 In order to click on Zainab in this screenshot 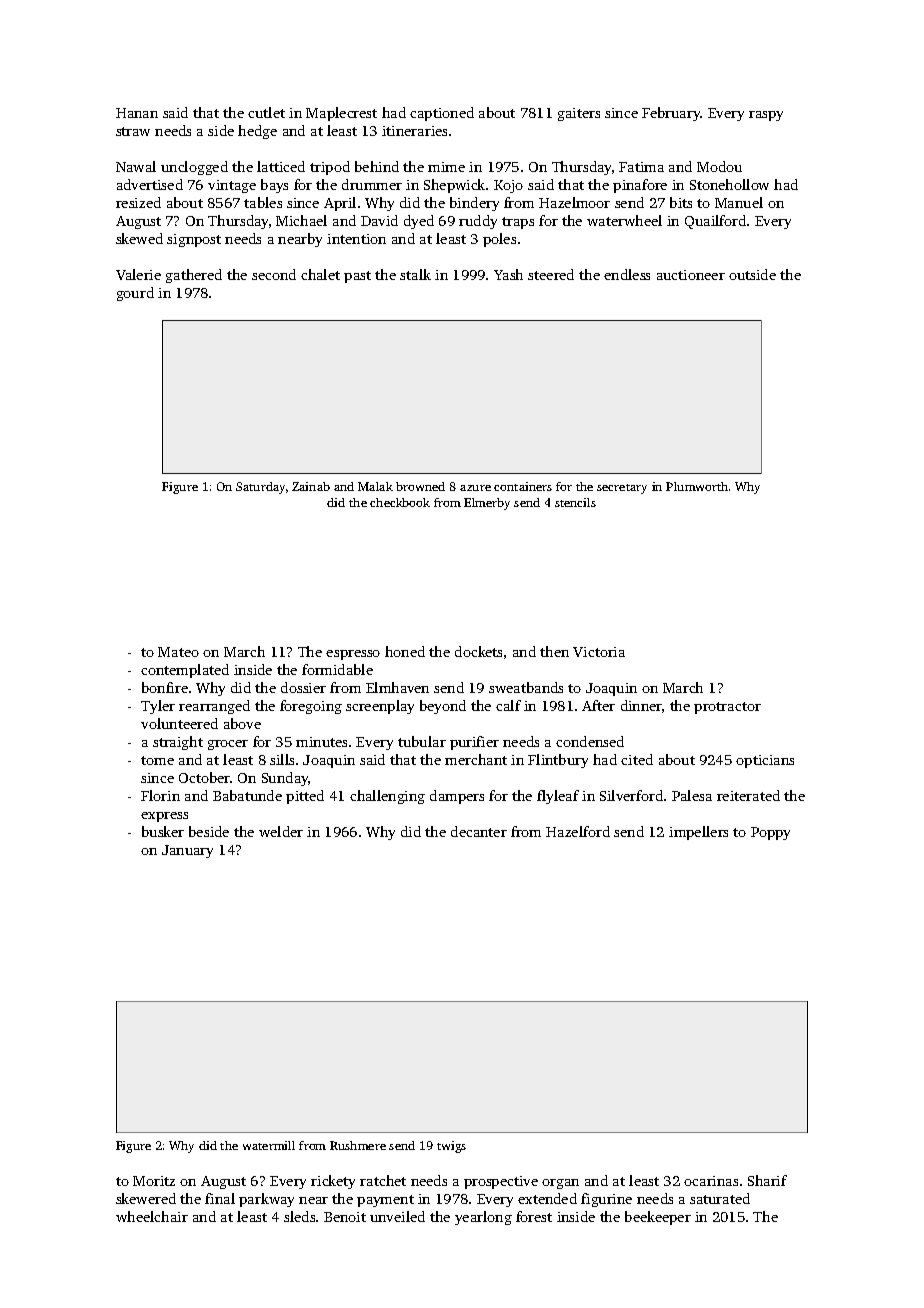, I will do `click(311, 486)`.
